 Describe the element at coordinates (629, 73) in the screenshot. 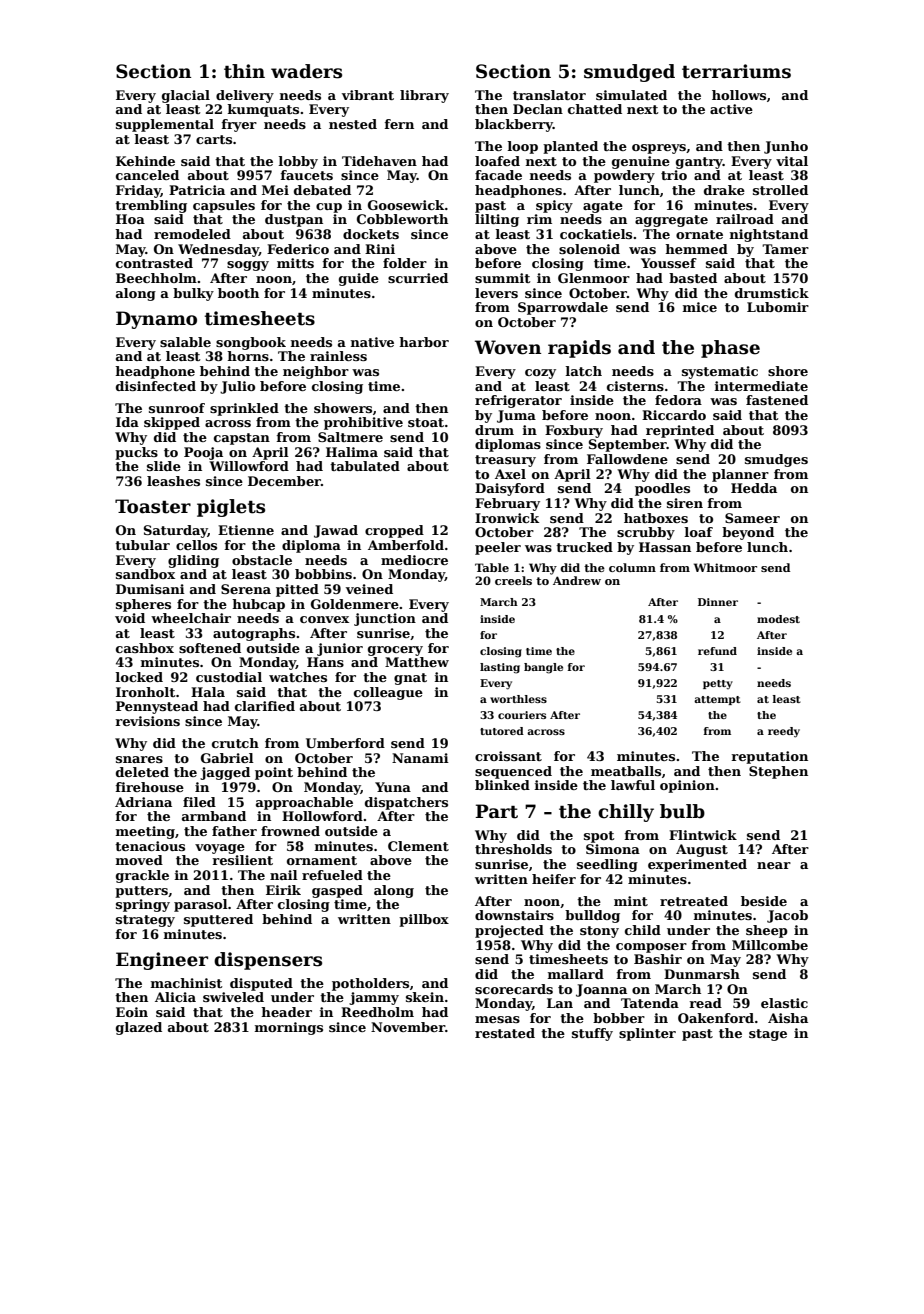

I see `smudged` at that location.
